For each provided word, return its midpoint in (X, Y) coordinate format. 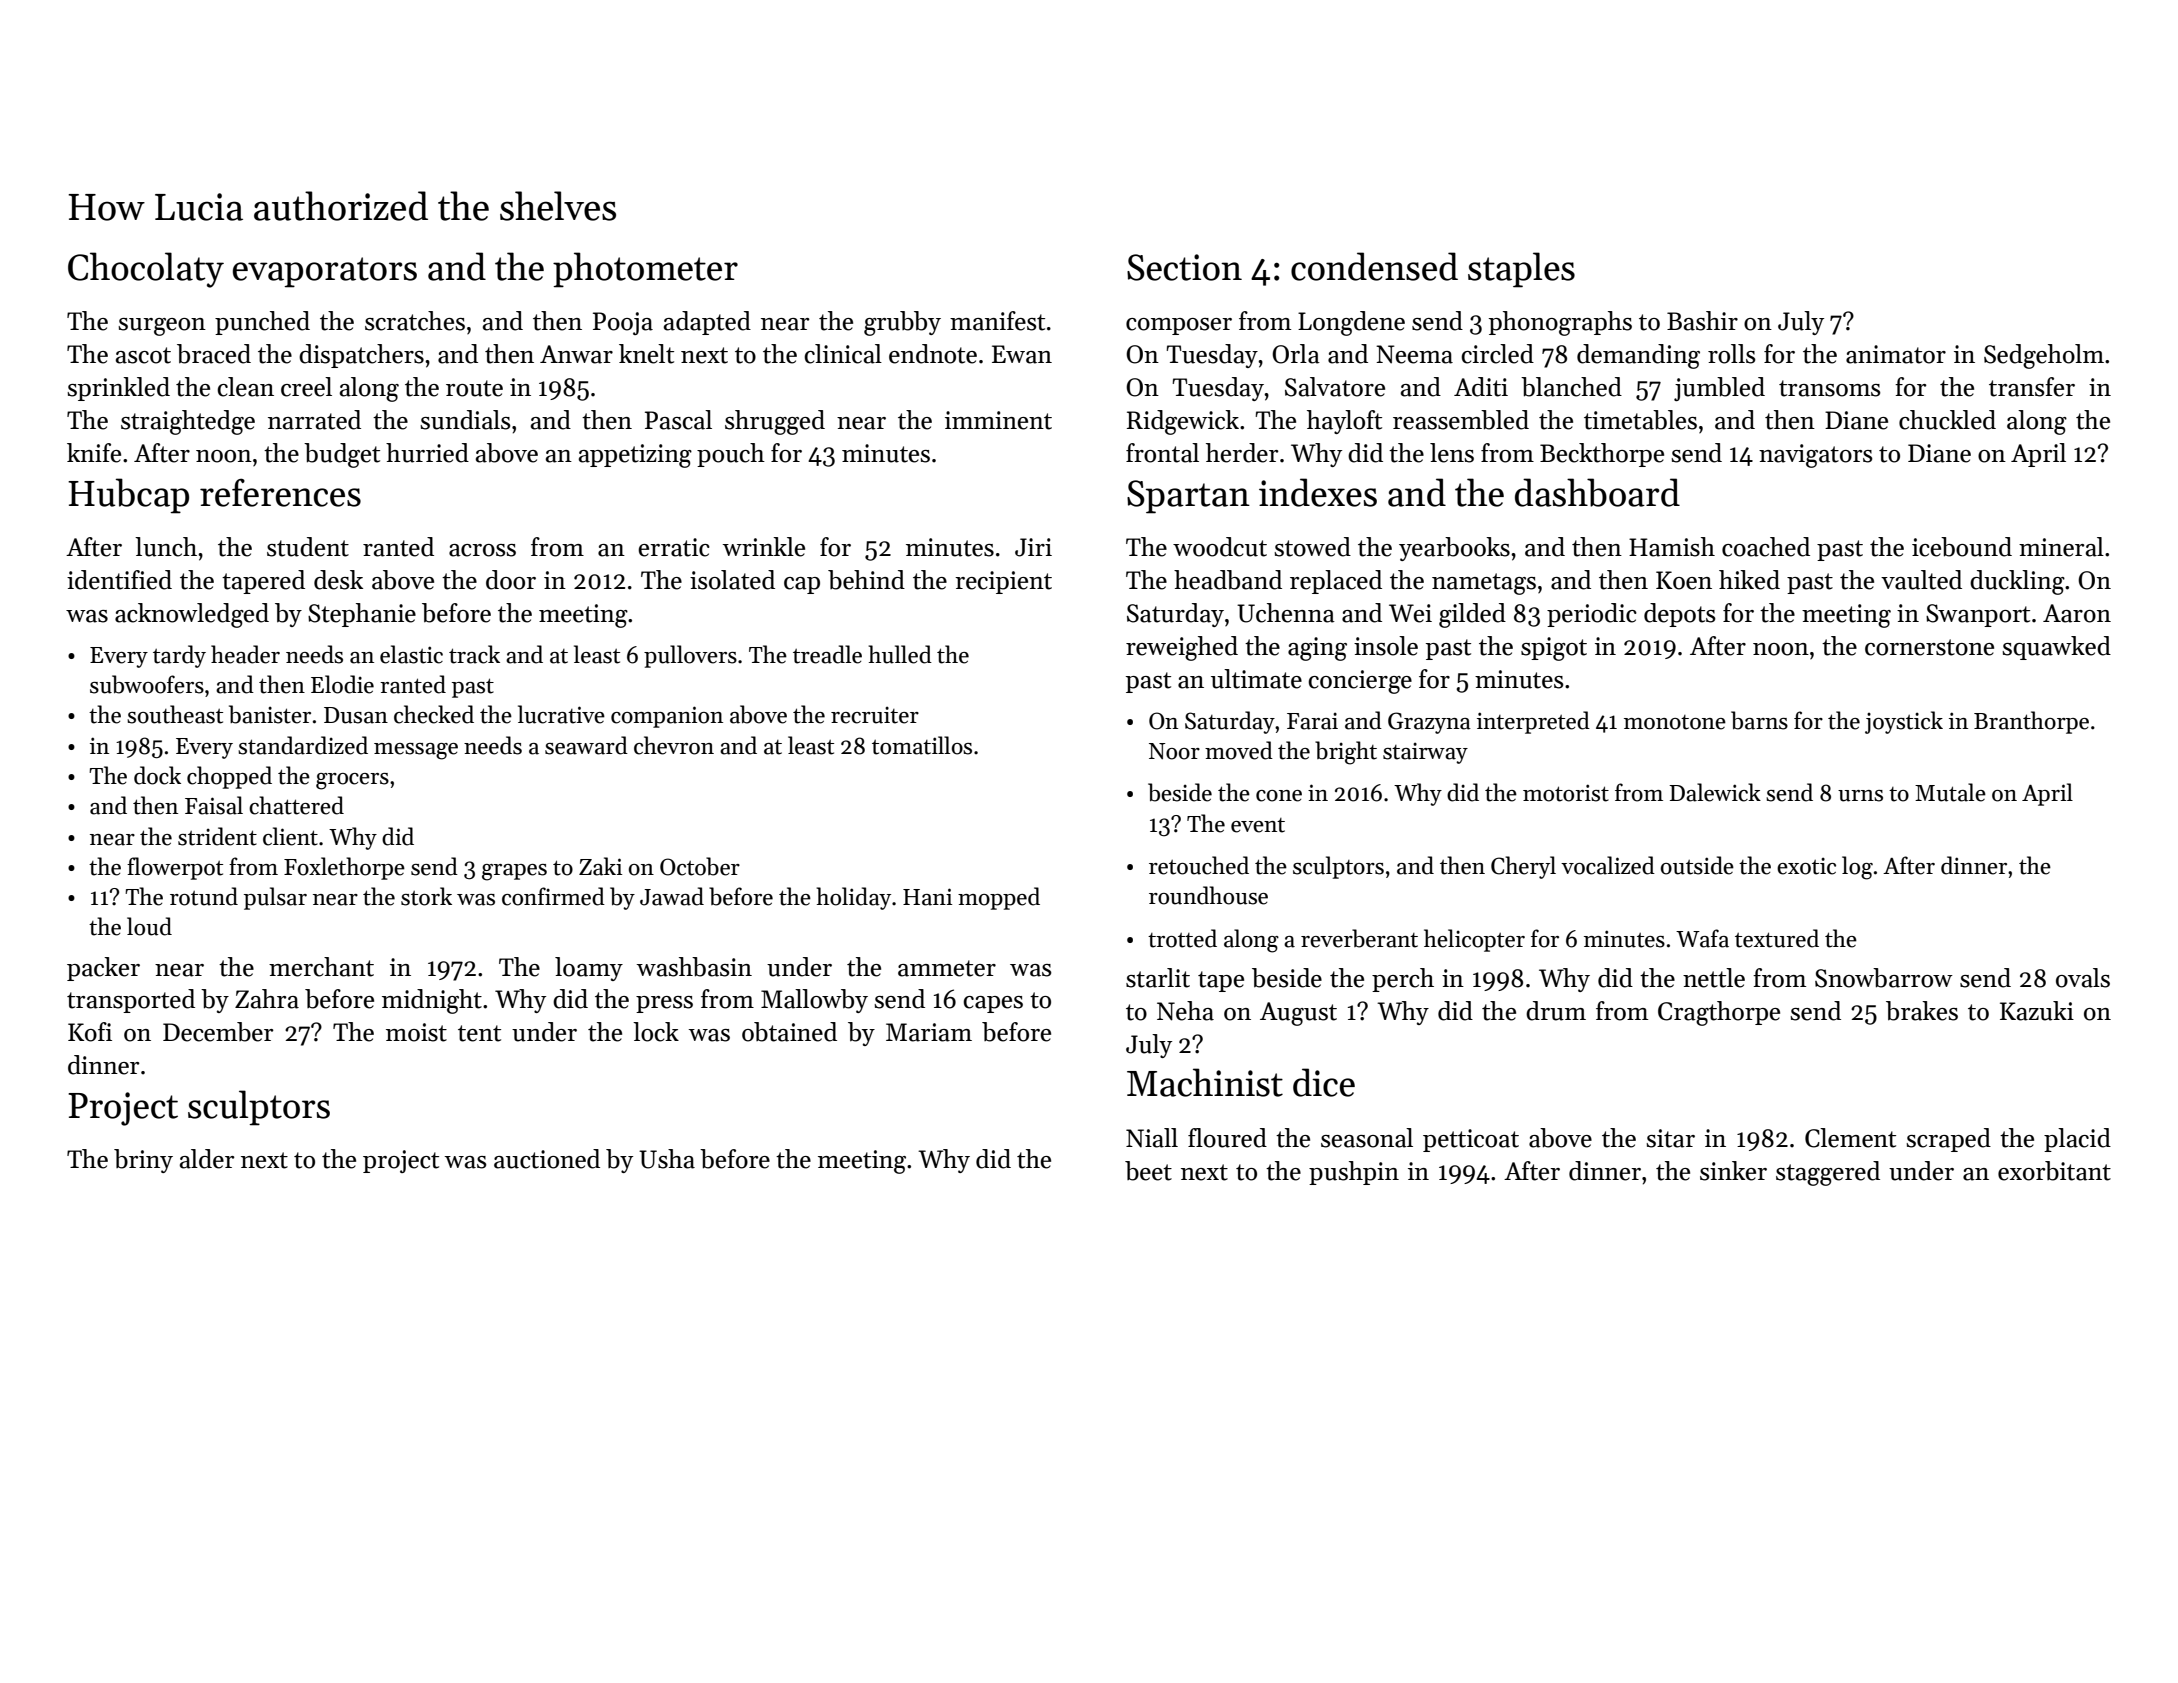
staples (1521, 270)
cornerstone (1929, 647)
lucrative (561, 714)
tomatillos (922, 745)
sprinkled (118, 389)
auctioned (547, 1159)
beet (1148, 1171)
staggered (1828, 1173)
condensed (1374, 266)
